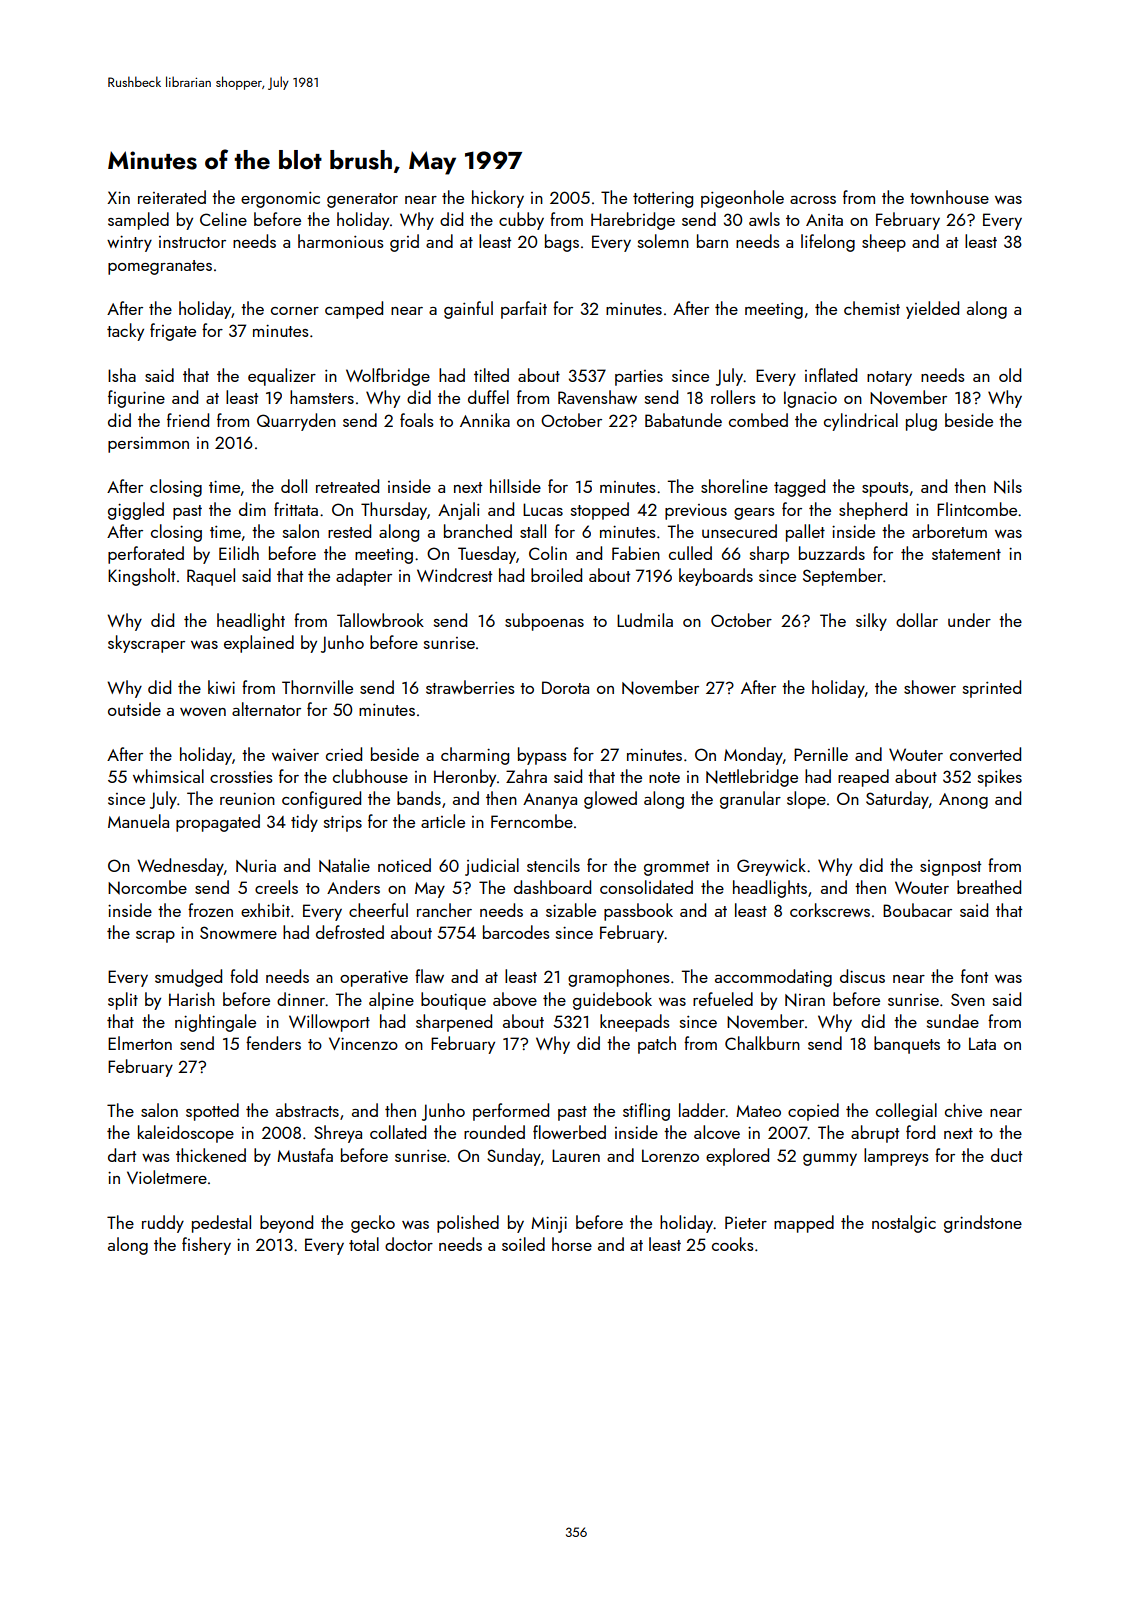 Image resolution: width=1130 pixels, height=1604 pixels. What do you see at coordinates (977, 509) in the document?
I see `Flintcombe` at bounding box center [977, 509].
